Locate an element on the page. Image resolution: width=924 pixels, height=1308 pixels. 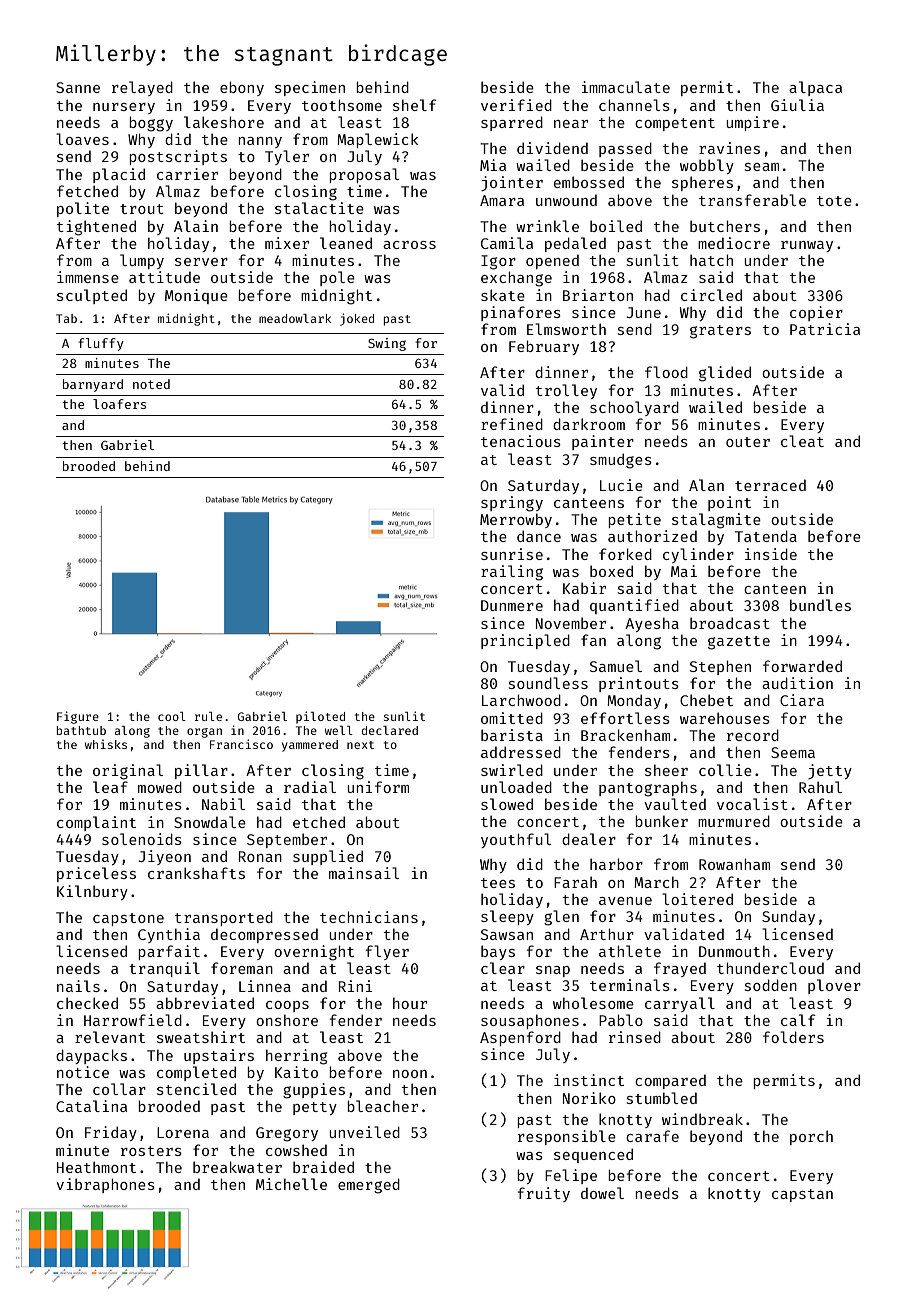
dance is located at coordinates (539, 536).
